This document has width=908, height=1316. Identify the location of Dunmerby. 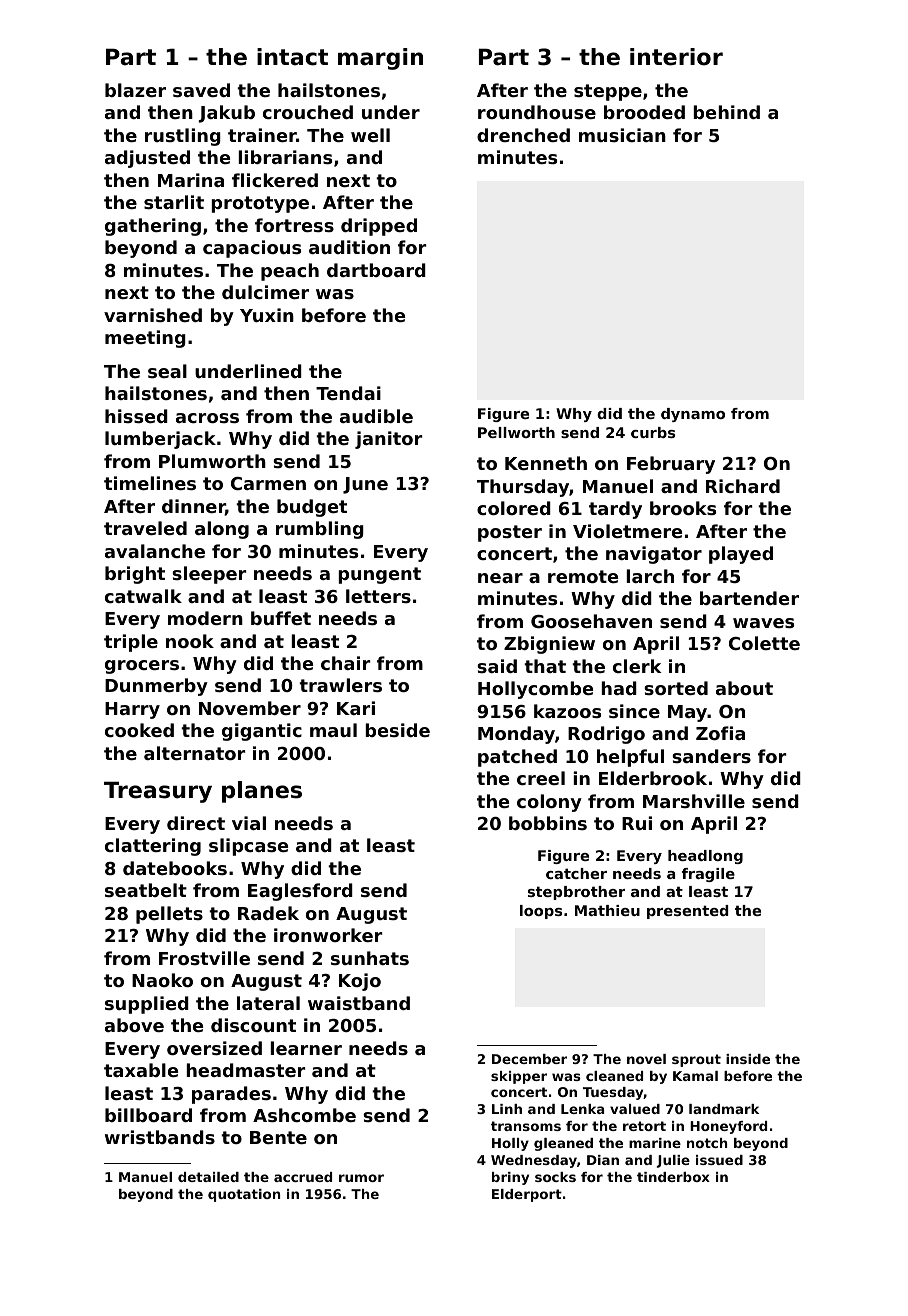
(156, 687).
